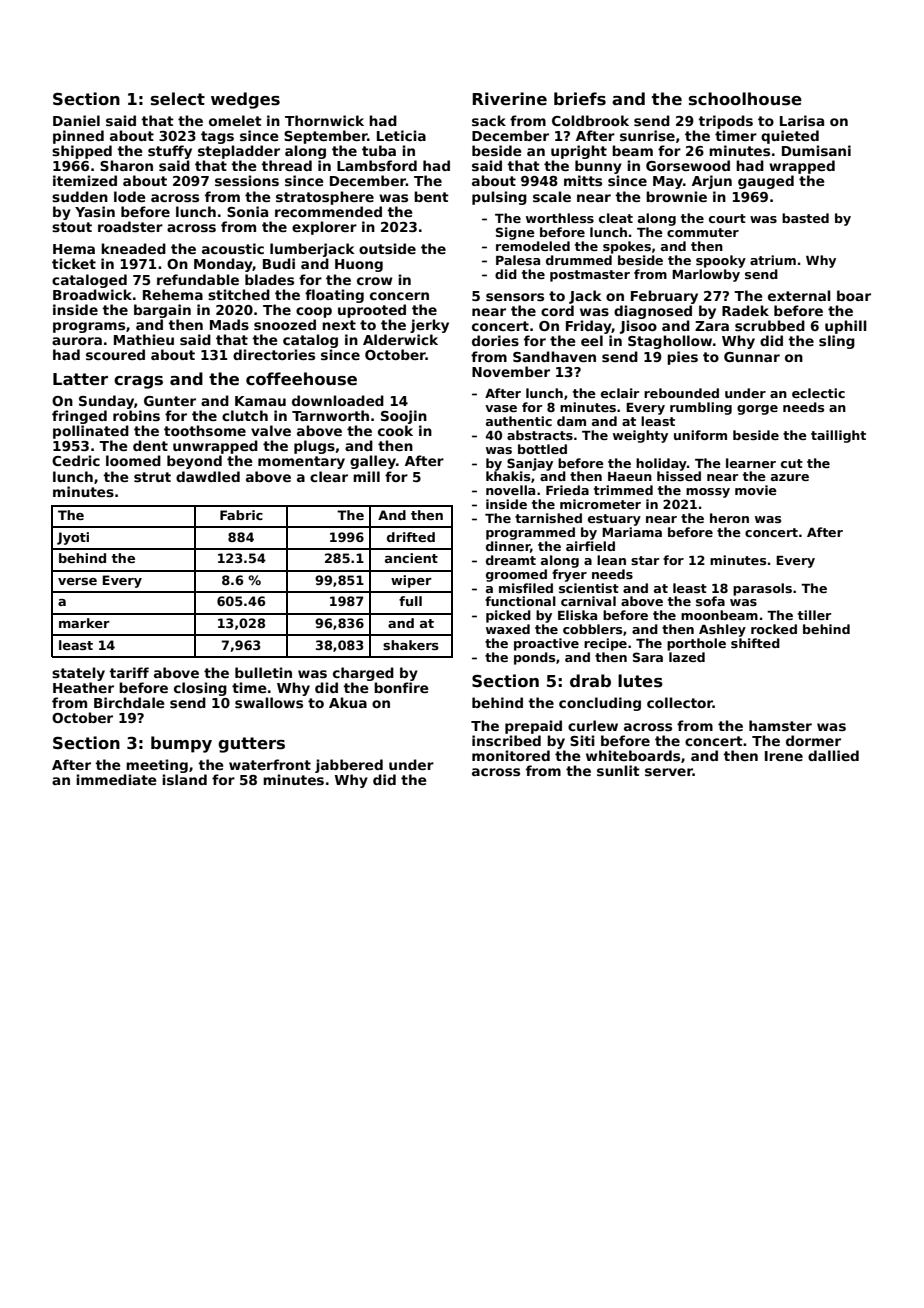 The image size is (924, 1308). What do you see at coordinates (349, 766) in the screenshot?
I see `jabbered` at bounding box center [349, 766].
